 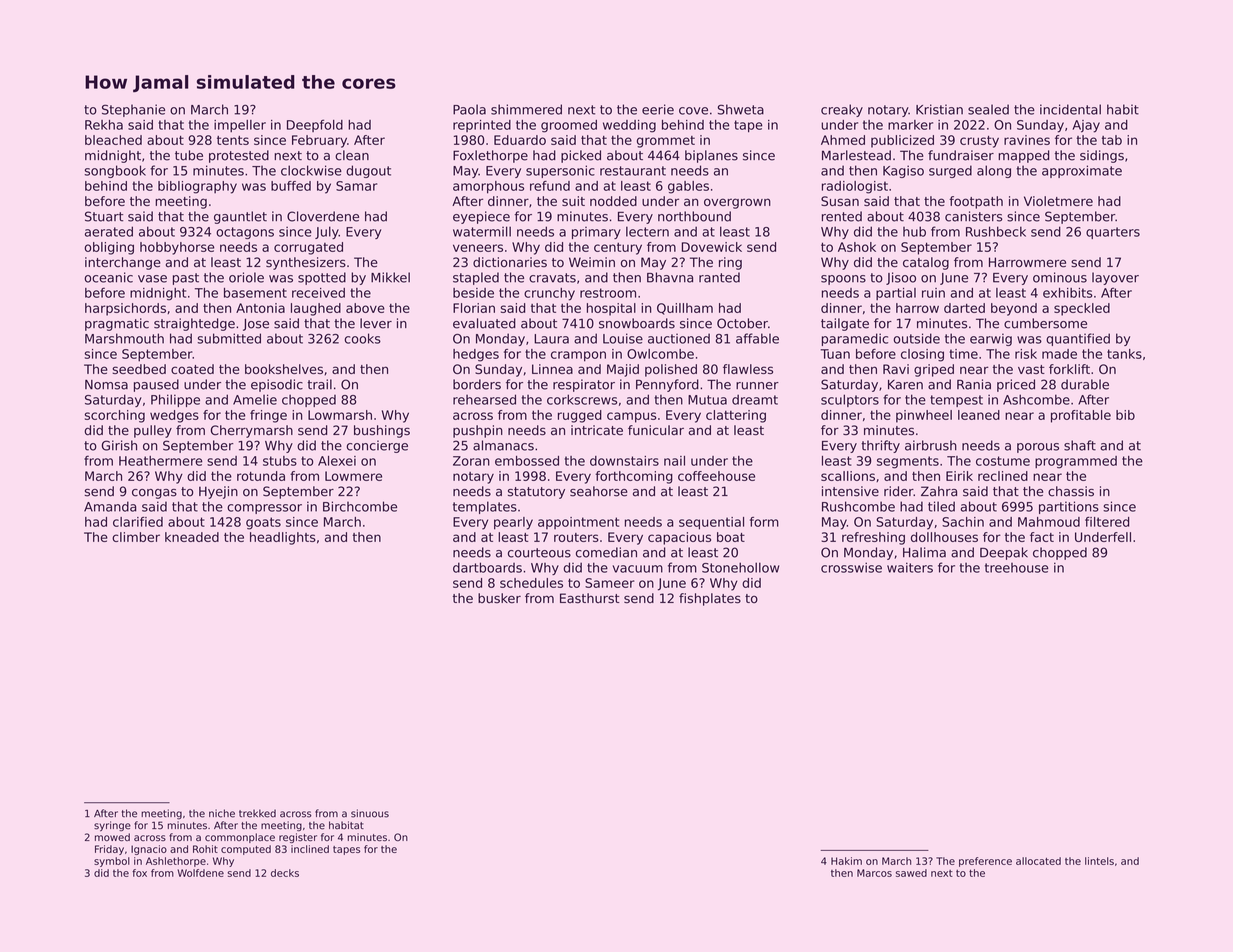 I want to click on chassis, so click(x=1071, y=491).
